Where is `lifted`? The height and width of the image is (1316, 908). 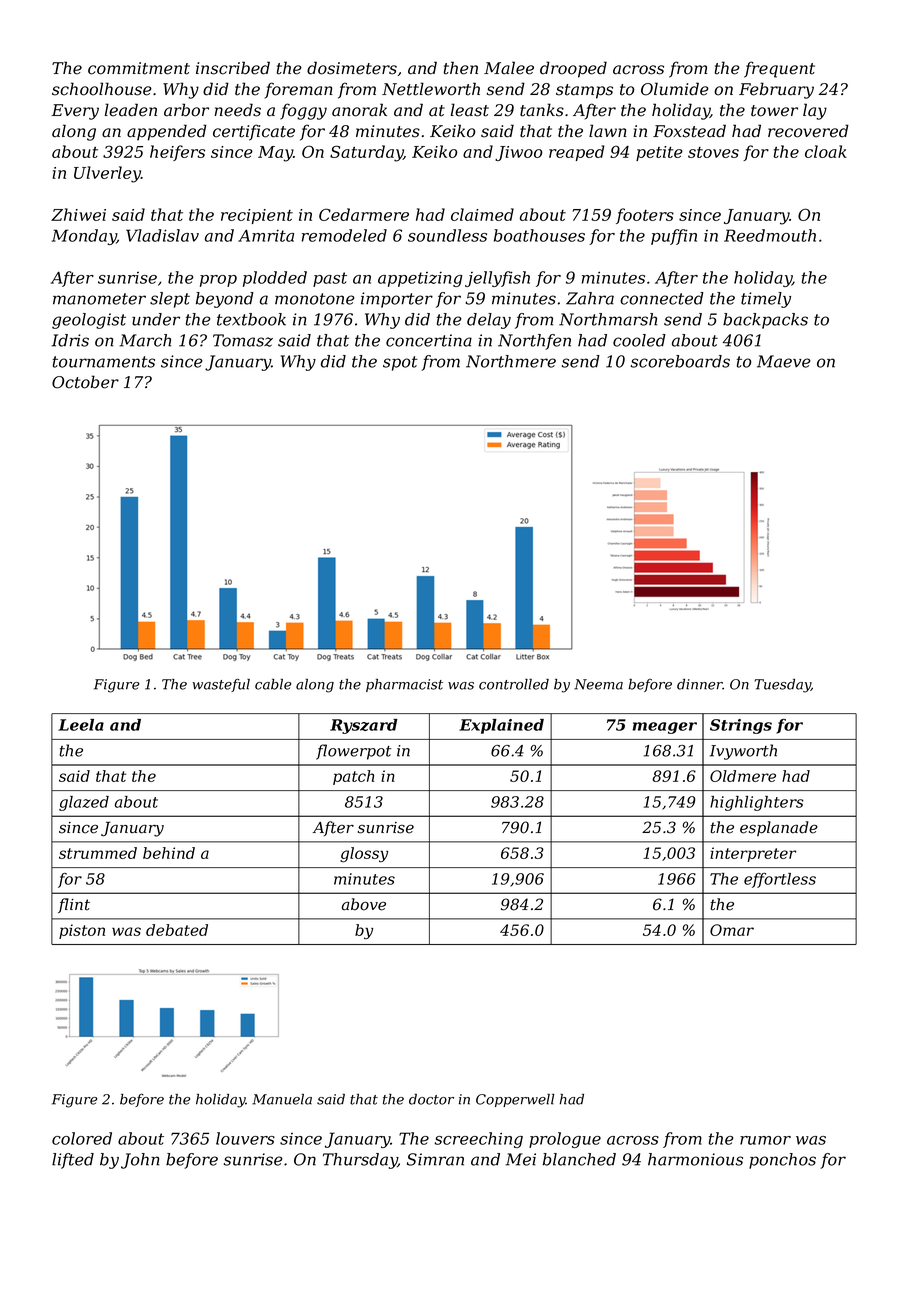
lifted is located at coordinates (73, 1161).
